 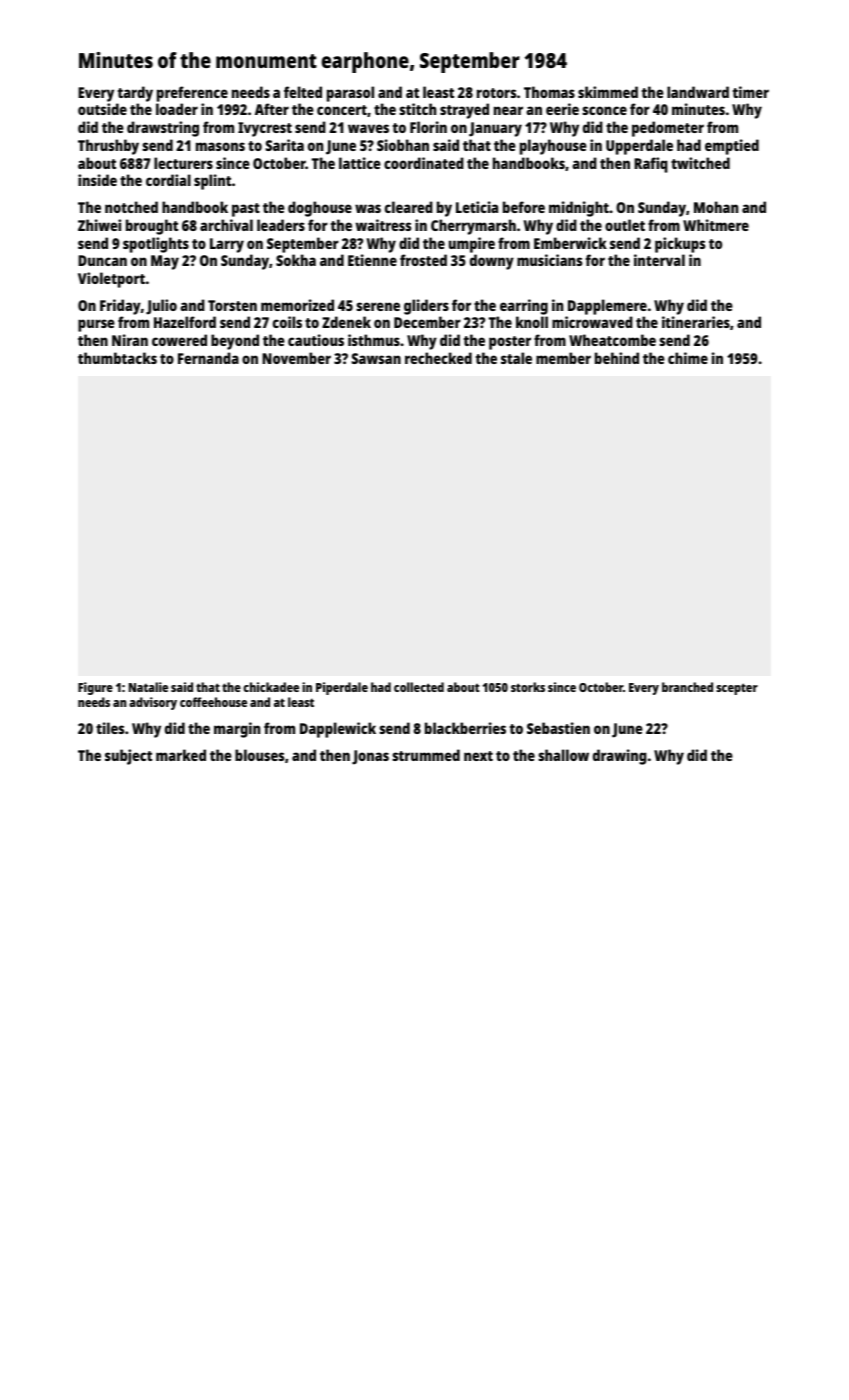 I want to click on November, so click(x=296, y=358).
